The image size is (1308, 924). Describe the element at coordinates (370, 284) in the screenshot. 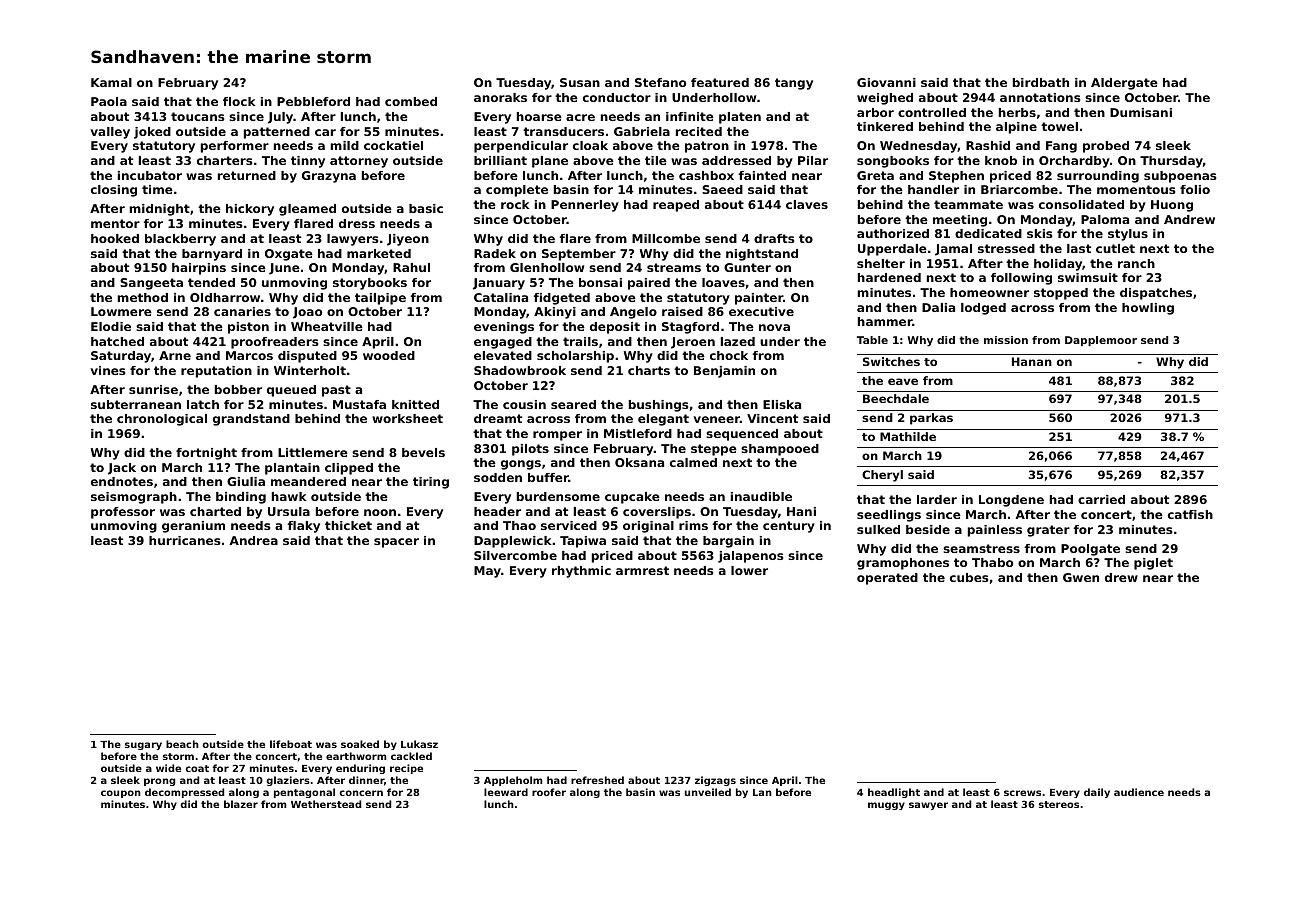

I see `storybooks` at that location.
